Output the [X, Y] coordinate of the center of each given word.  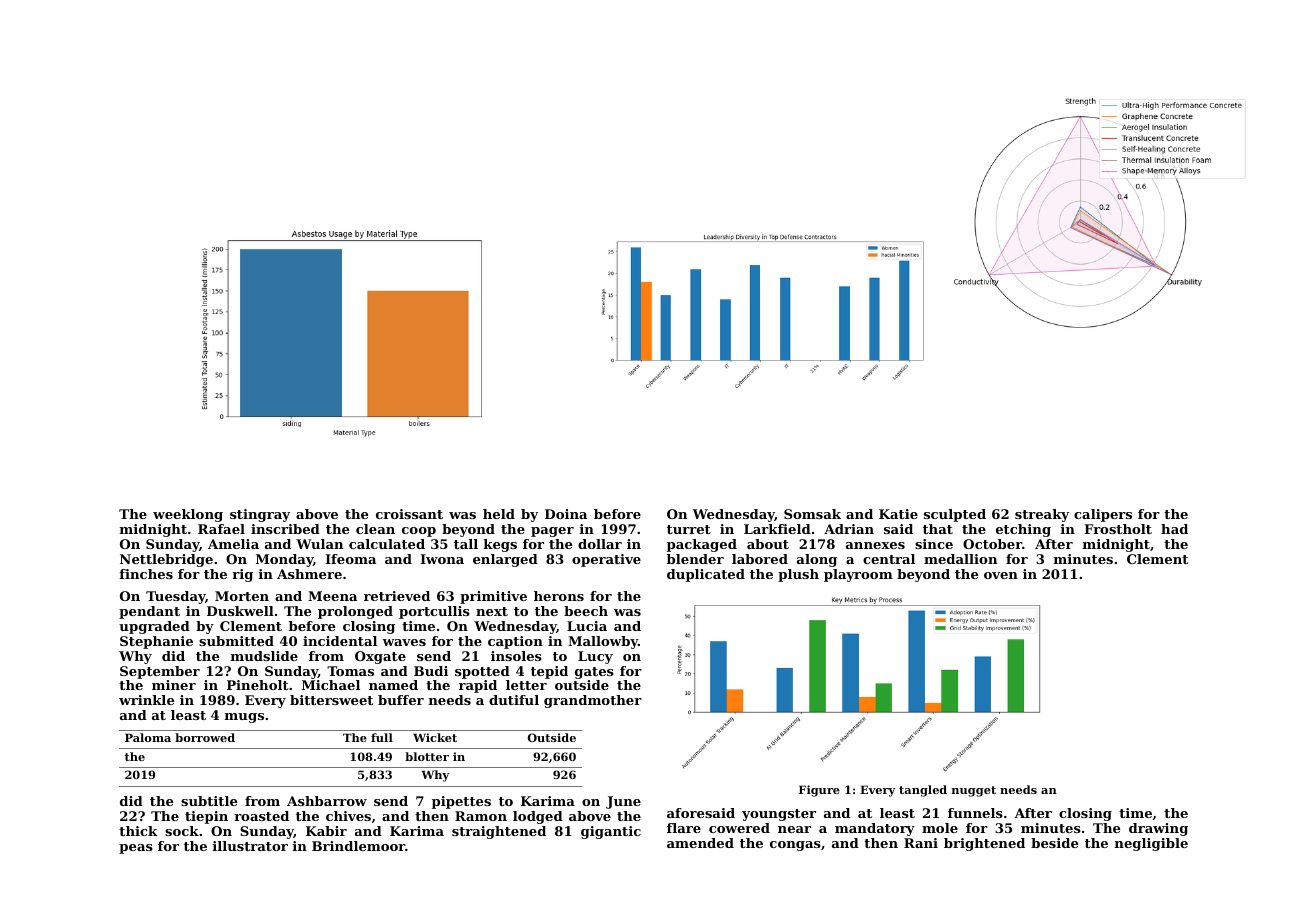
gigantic [611, 832]
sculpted [955, 515]
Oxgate [380, 657]
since [934, 544]
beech [586, 611]
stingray [260, 515]
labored [760, 559]
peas [136, 849]
